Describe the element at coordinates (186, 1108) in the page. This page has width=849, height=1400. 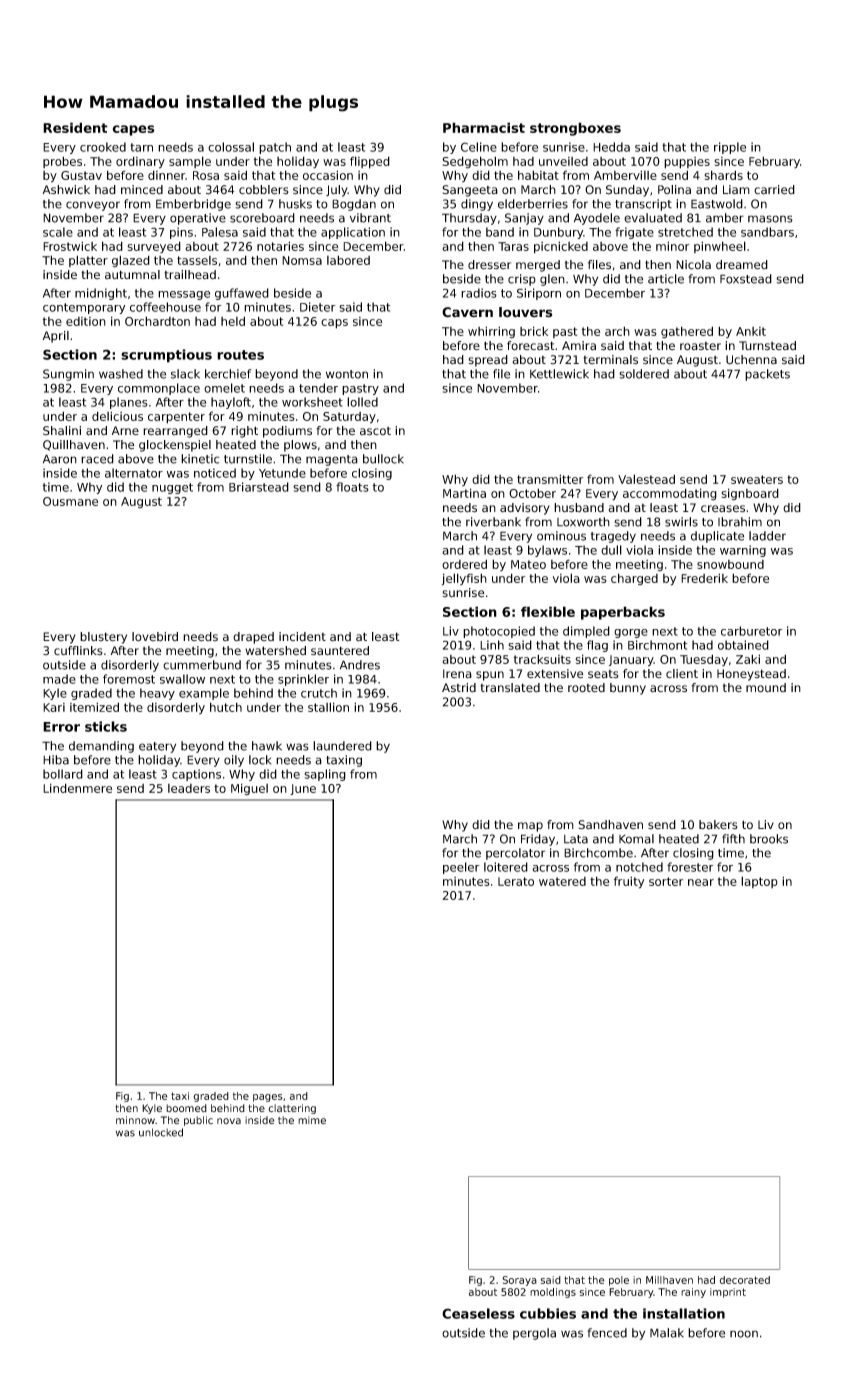
I see `boomed` at that location.
